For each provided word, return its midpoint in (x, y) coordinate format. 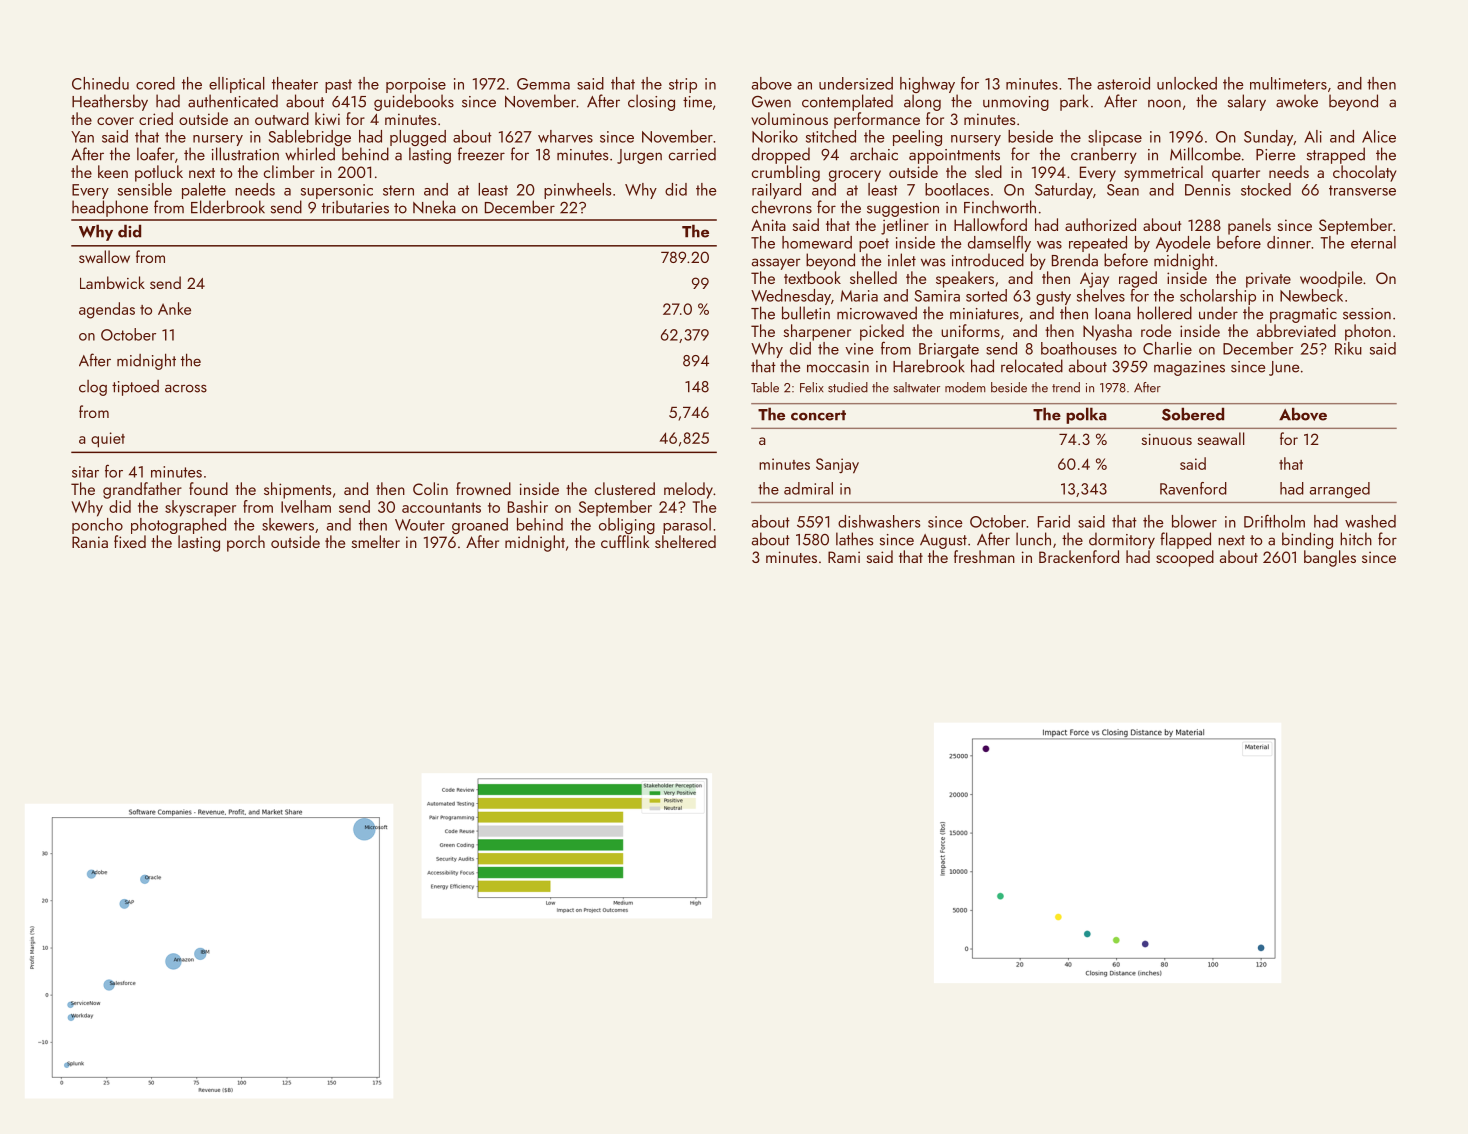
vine (859, 349)
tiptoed (135, 388)
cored (155, 83)
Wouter (420, 525)
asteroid (1123, 83)
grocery (855, 176)
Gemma (543, 84)
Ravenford (1193, 488)
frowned (483, 488)
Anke (174, 308)
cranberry (1104, 155)
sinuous (1166, 439)
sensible (145, 189)
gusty (1053, 298)
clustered (625, 488)
